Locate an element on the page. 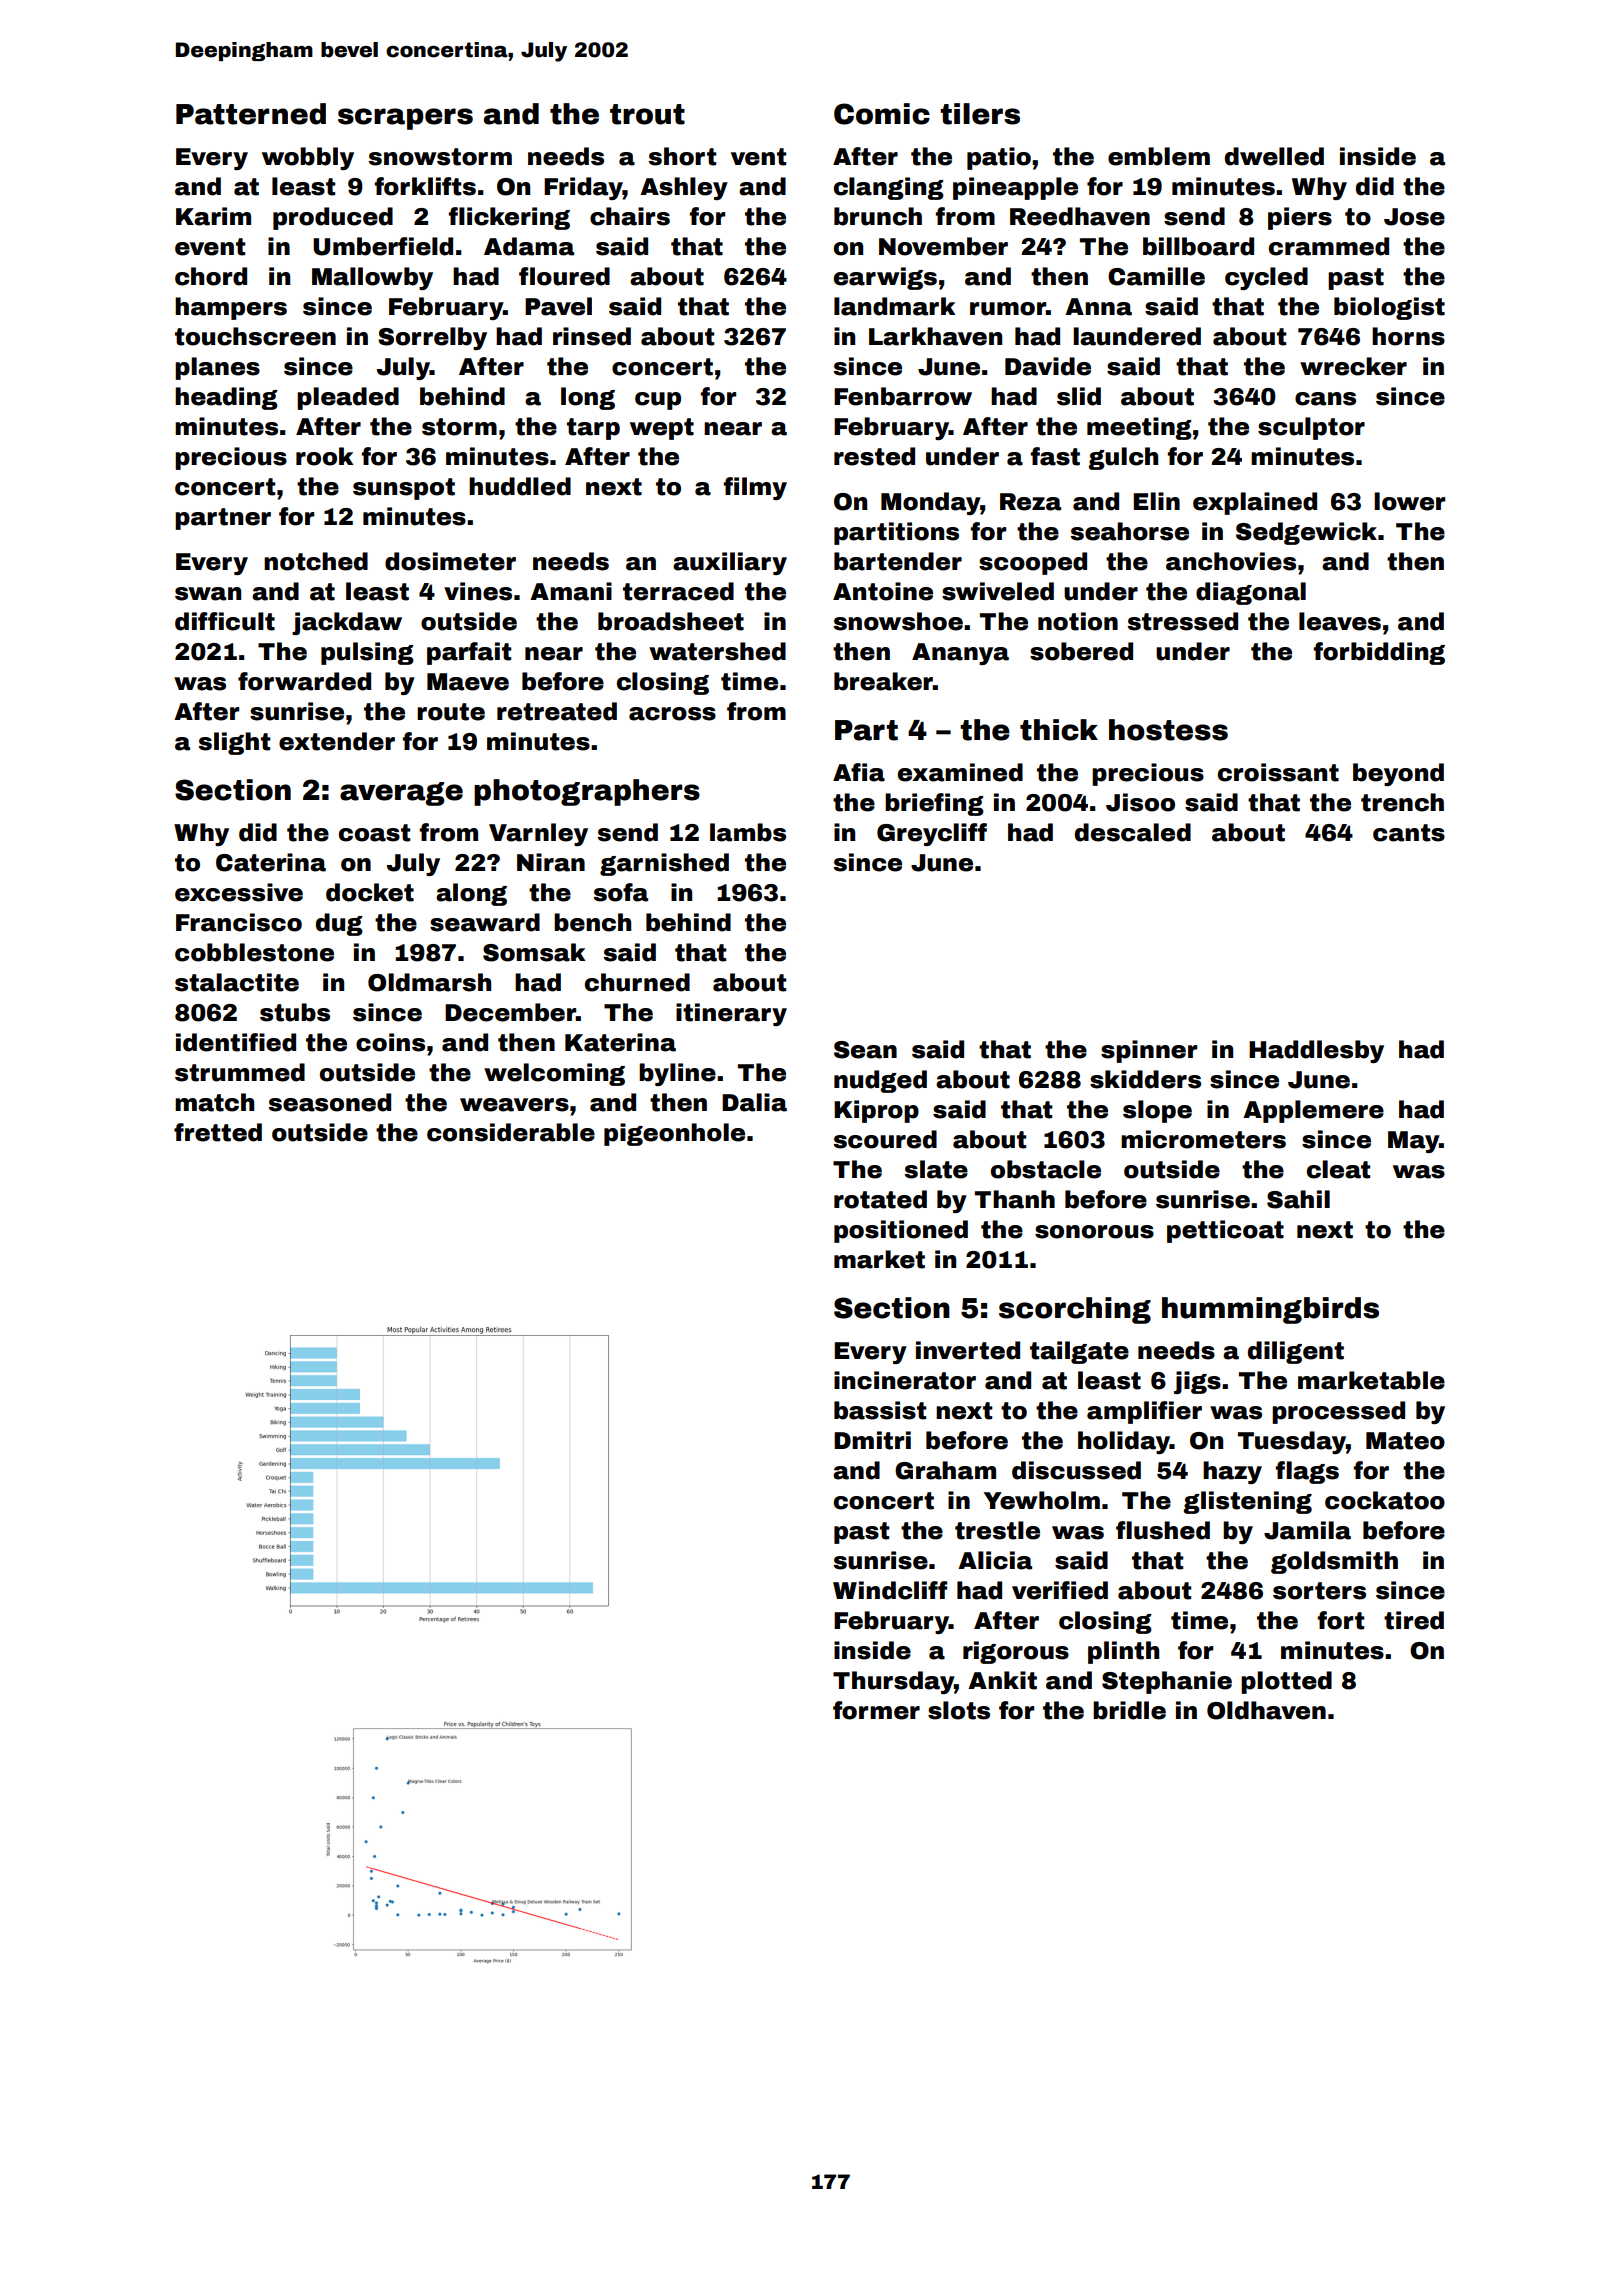 This image has height=2292, width=1620. bassist is located at coordinates (880, 1410).
